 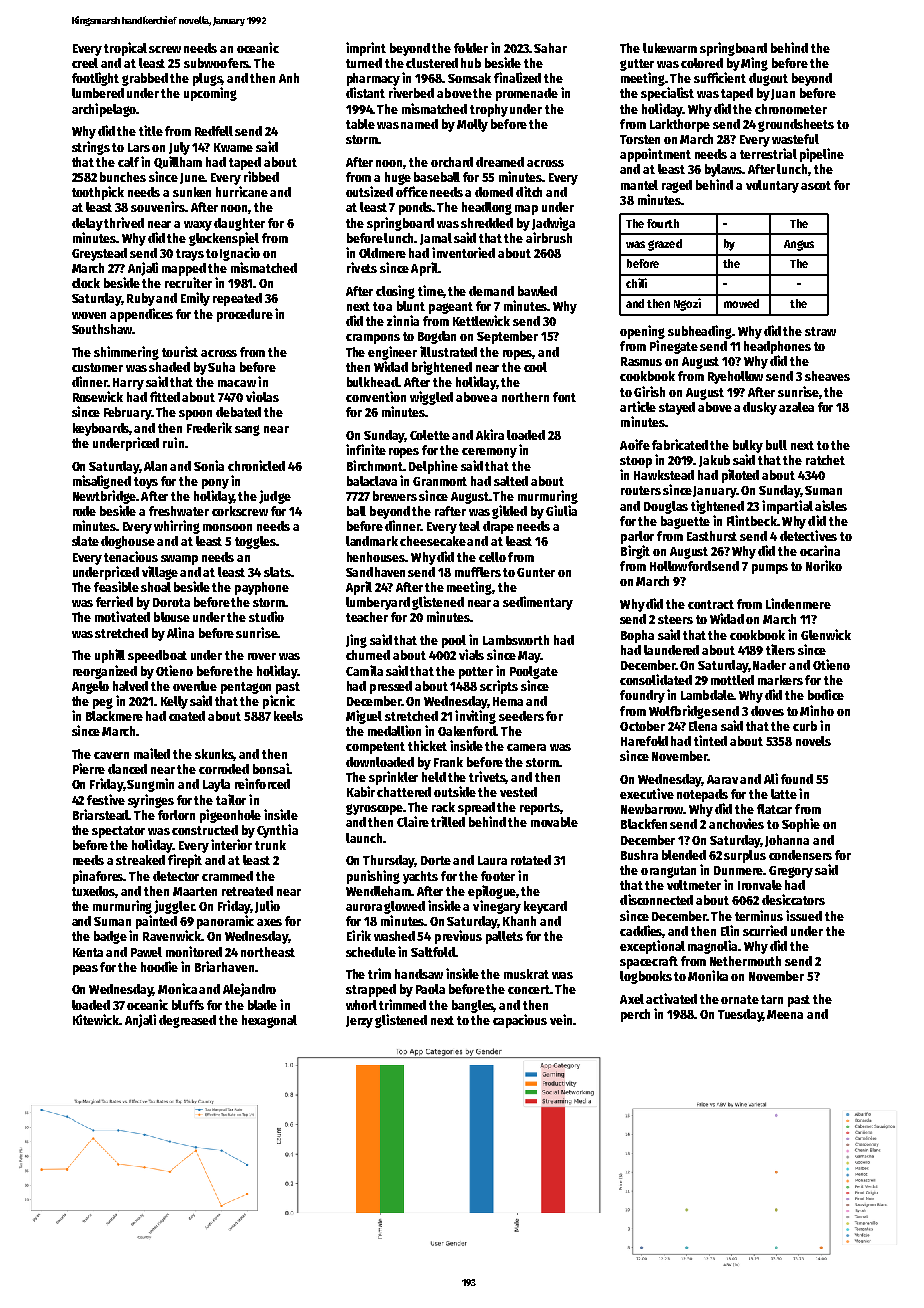 What do you see at coordinates (494, 192) in the document?
I see `domed` at bounding box center [494, 192].
